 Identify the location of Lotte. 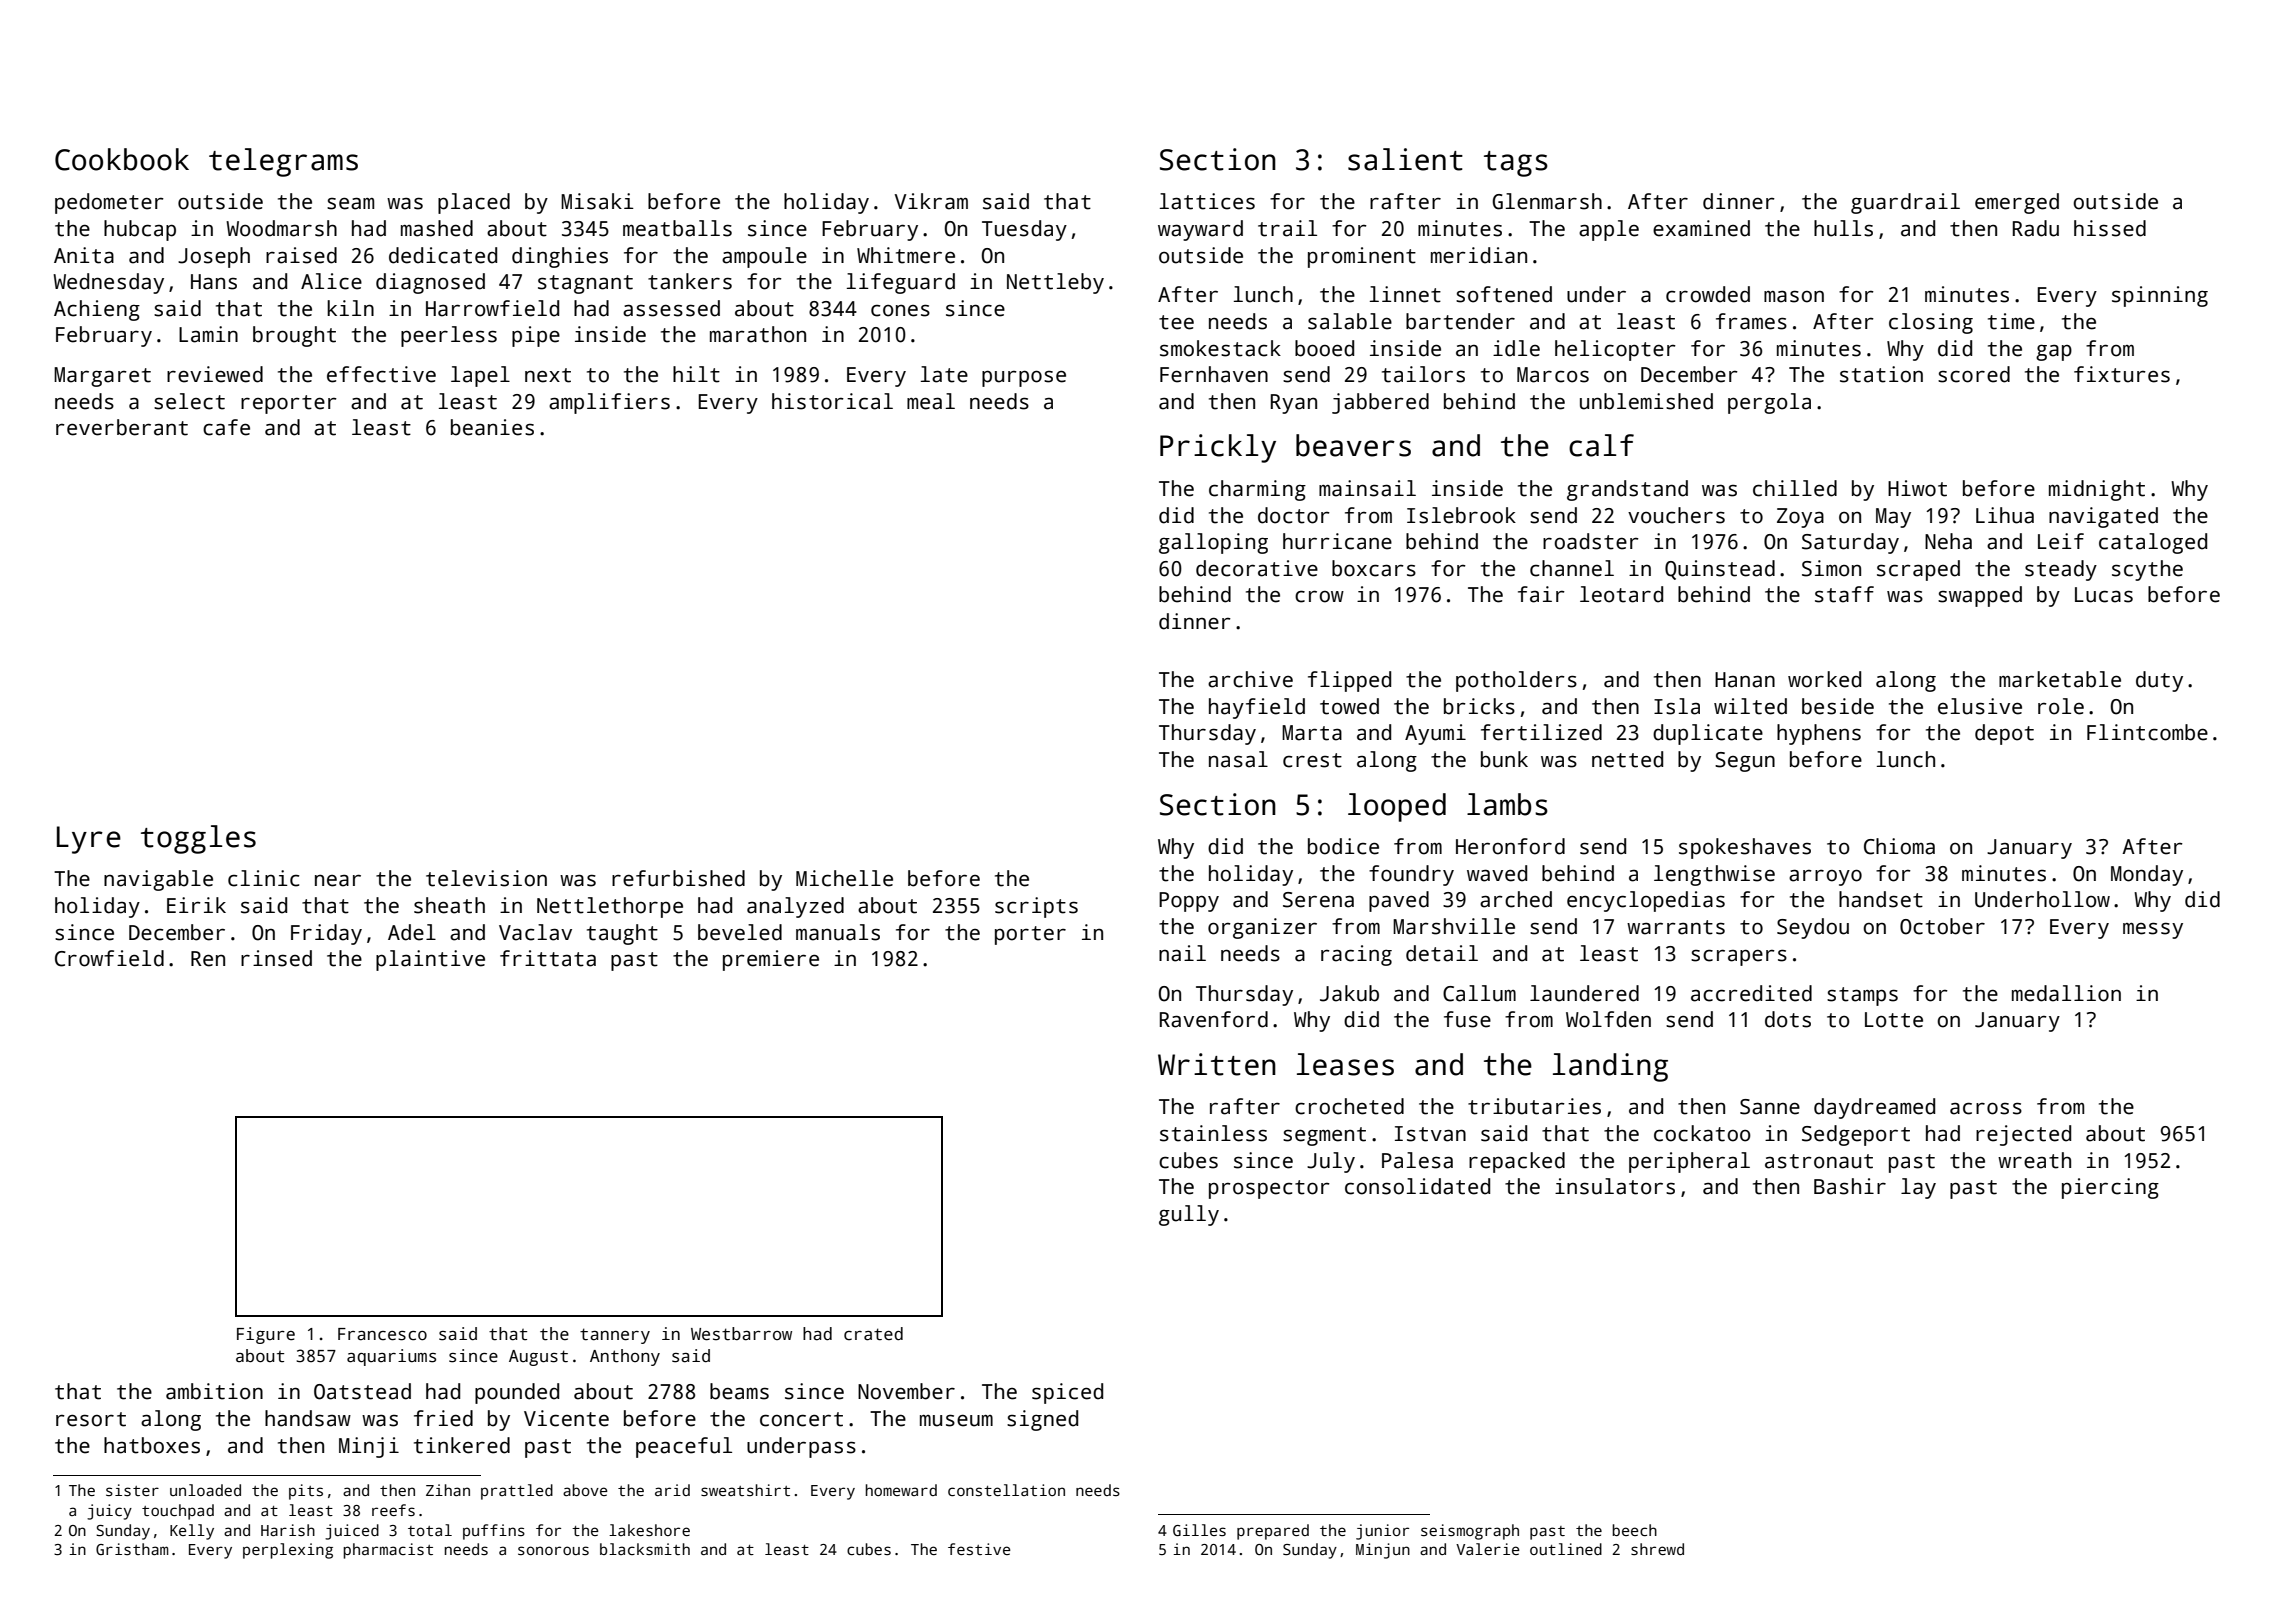
(1894, 1020).
